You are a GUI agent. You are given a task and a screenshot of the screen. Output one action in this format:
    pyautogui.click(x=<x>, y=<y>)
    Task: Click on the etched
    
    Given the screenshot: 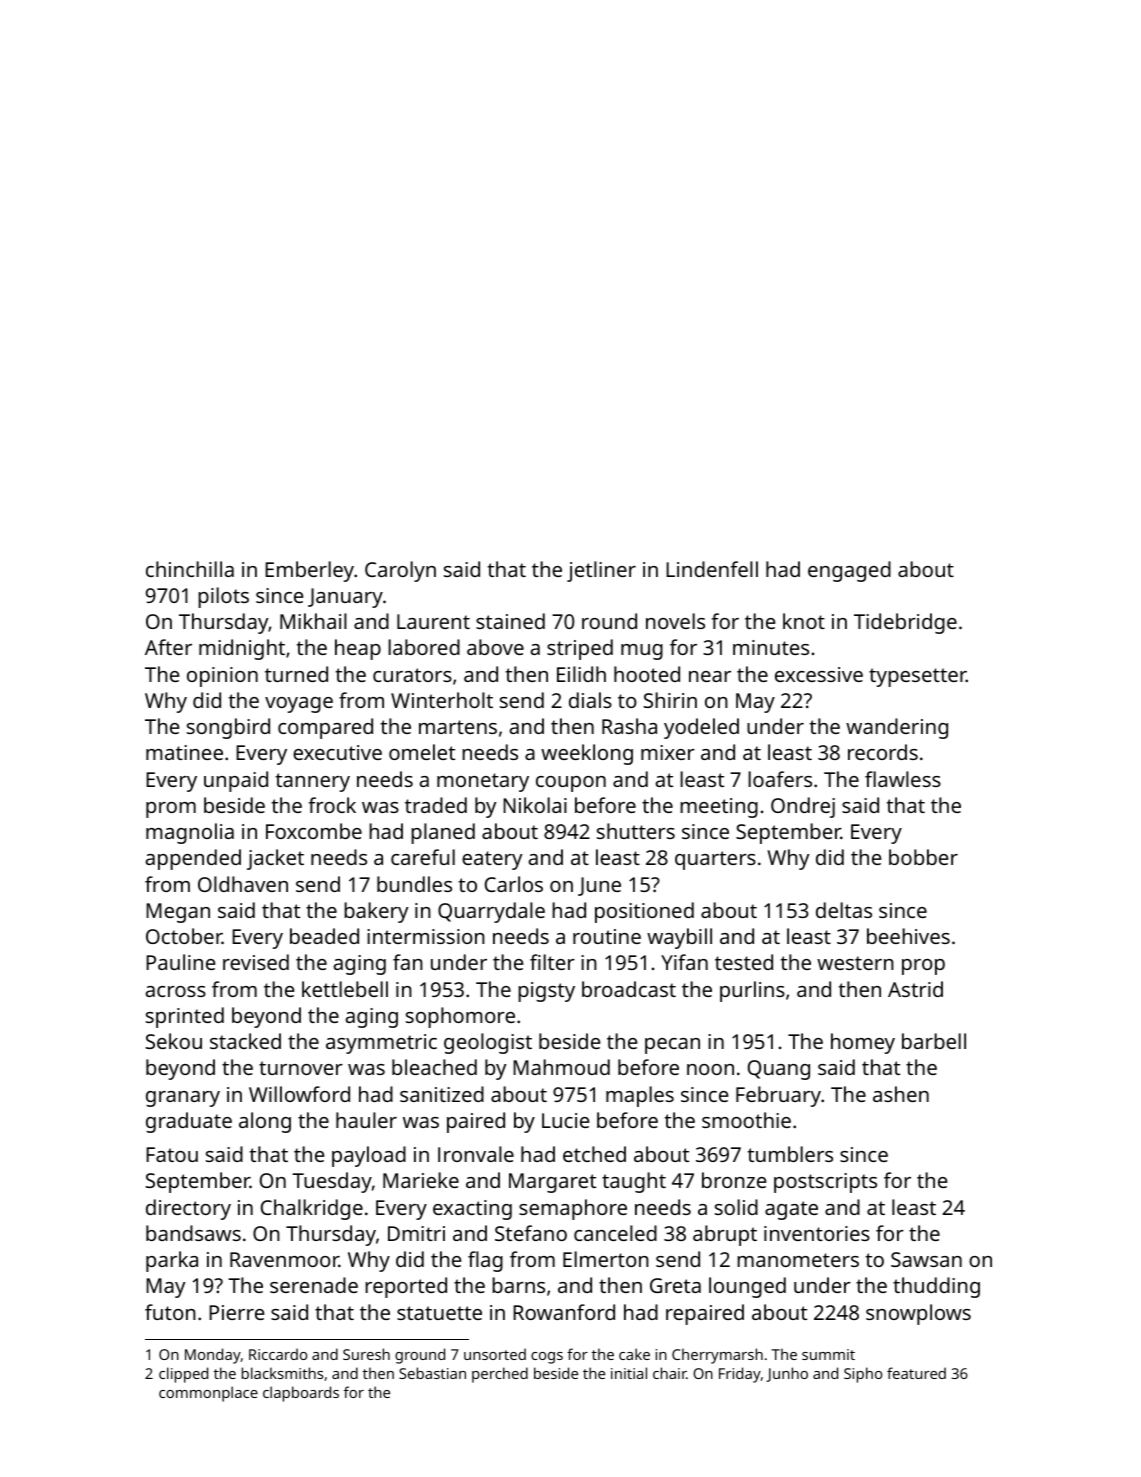 What is the action you would take?
    pyautogui.click(x=594, y=1154)
